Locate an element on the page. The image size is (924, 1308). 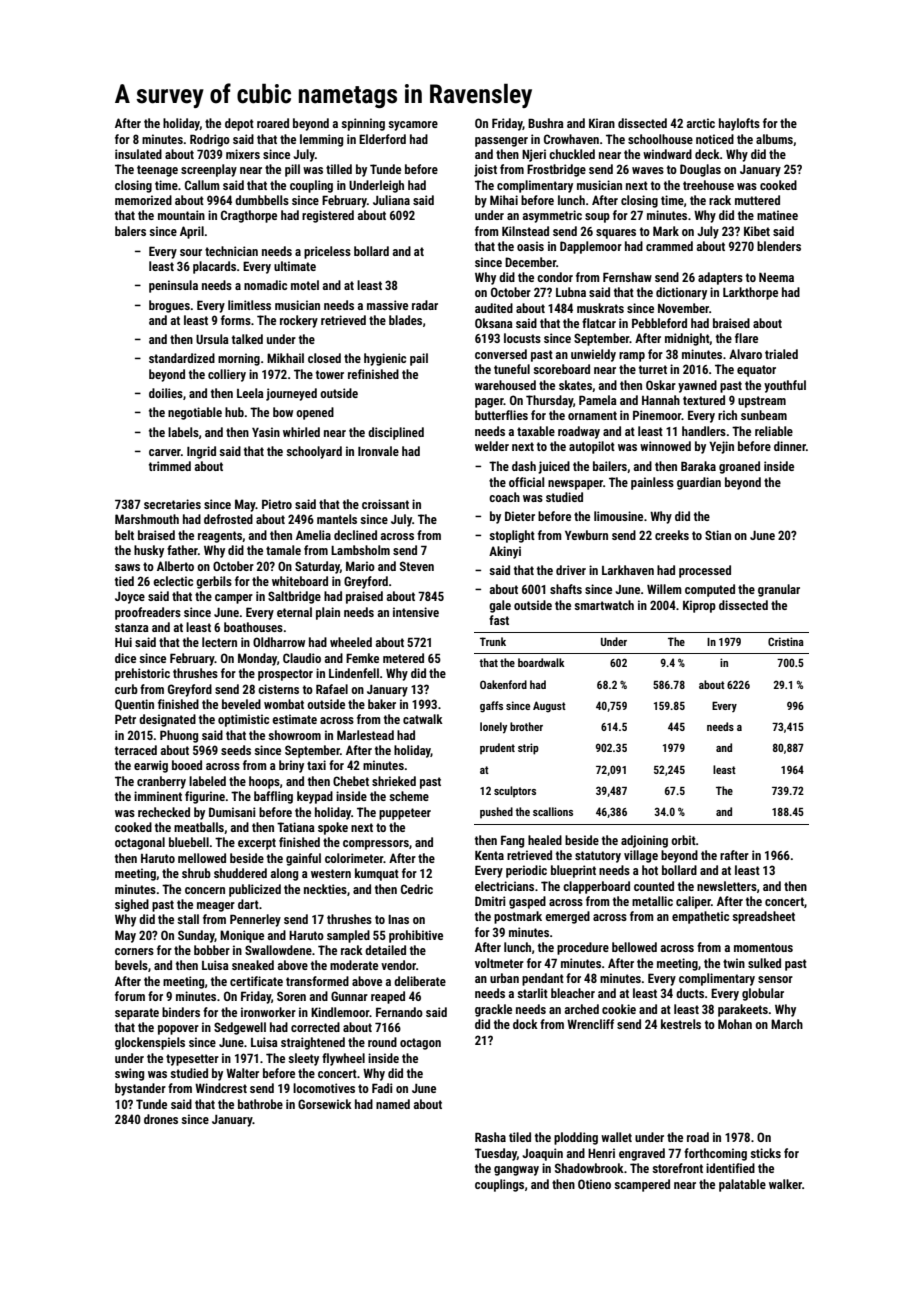
bathrobe is located at coordinates (260, 1104).
